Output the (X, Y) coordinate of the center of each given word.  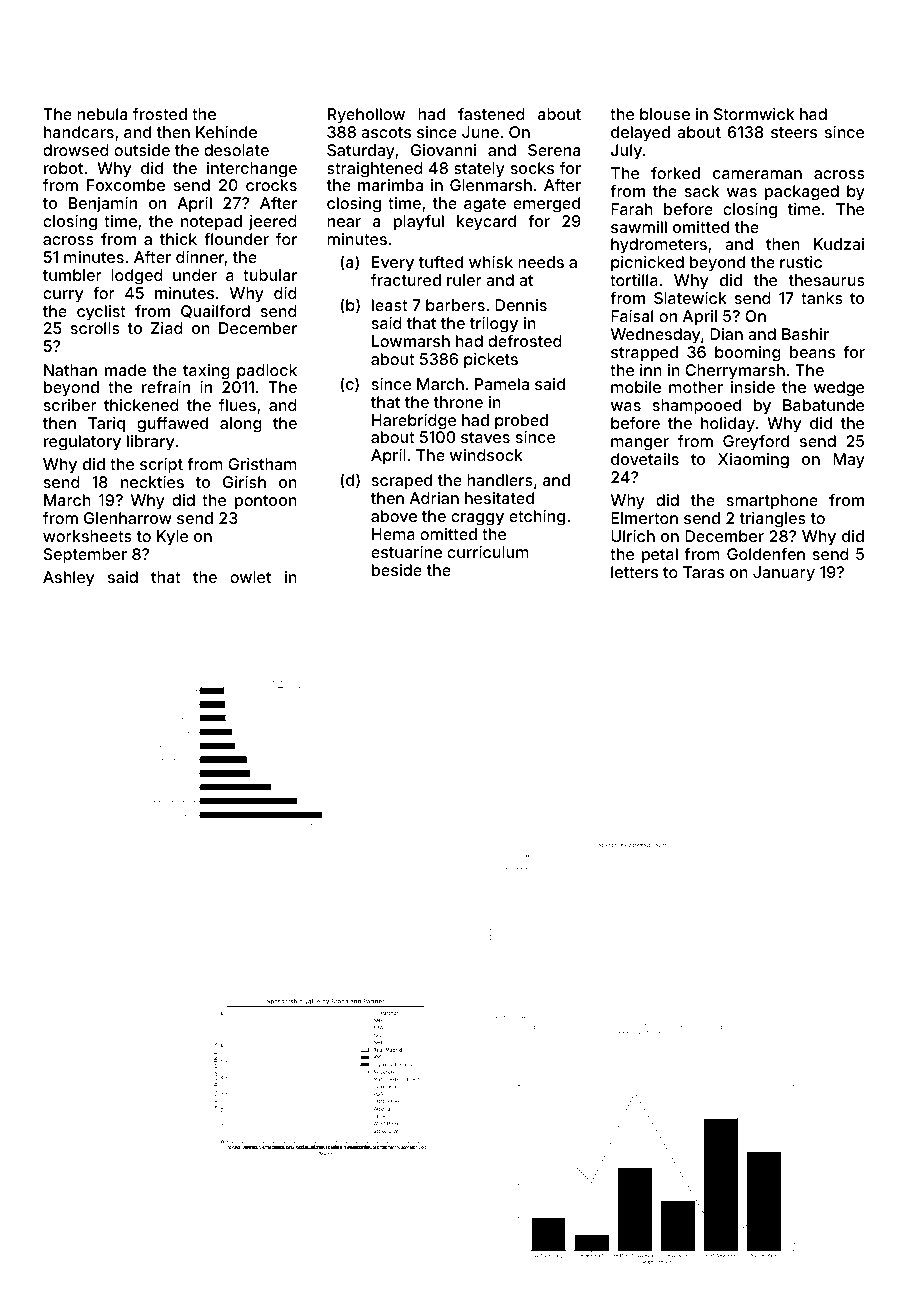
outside (142, 150)
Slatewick (690, 298)
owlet (250, 577)
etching (537, 518)
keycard (486, 223)
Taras (703, 572)
